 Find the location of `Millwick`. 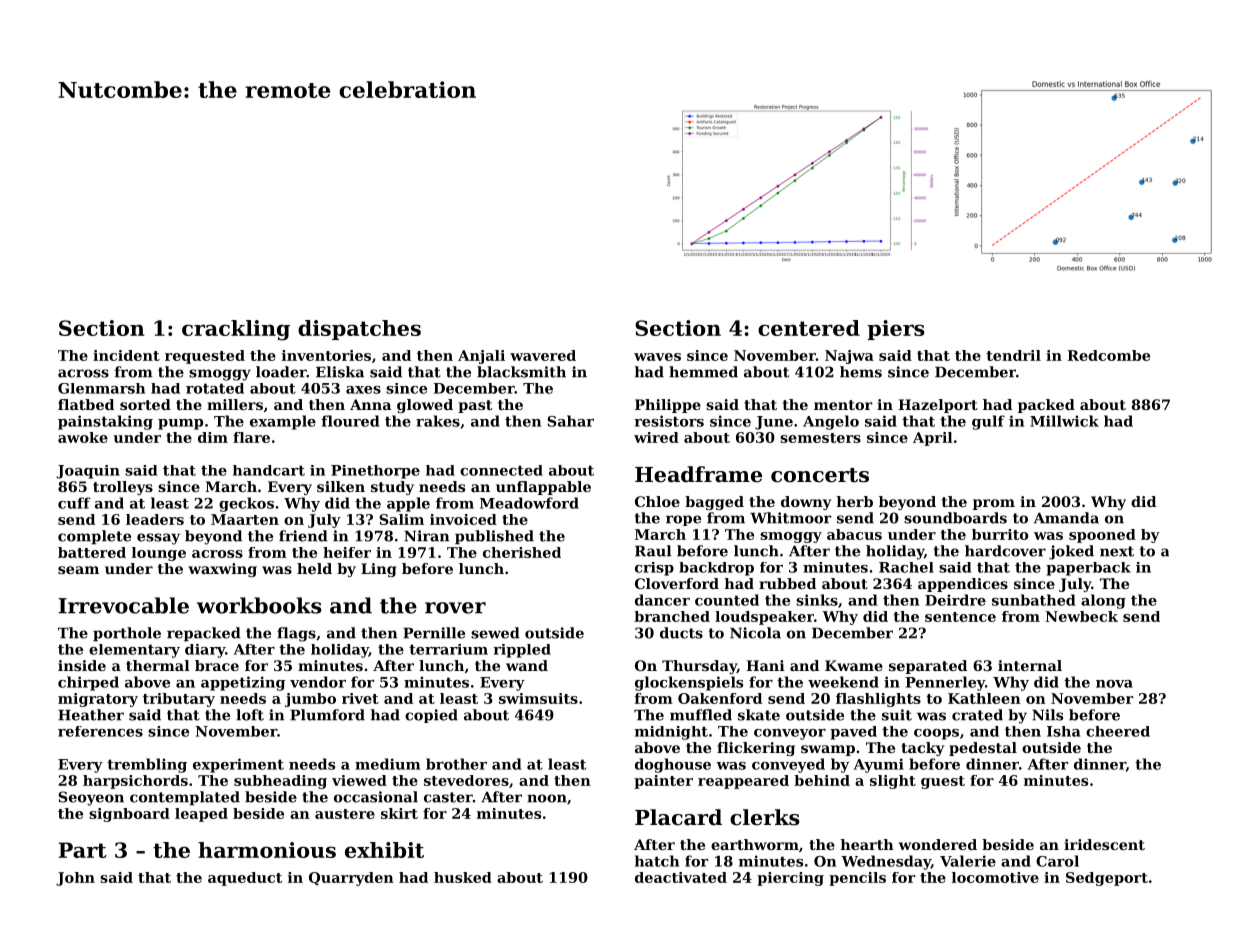

Millwick is located at coordinates (1064, 421).
